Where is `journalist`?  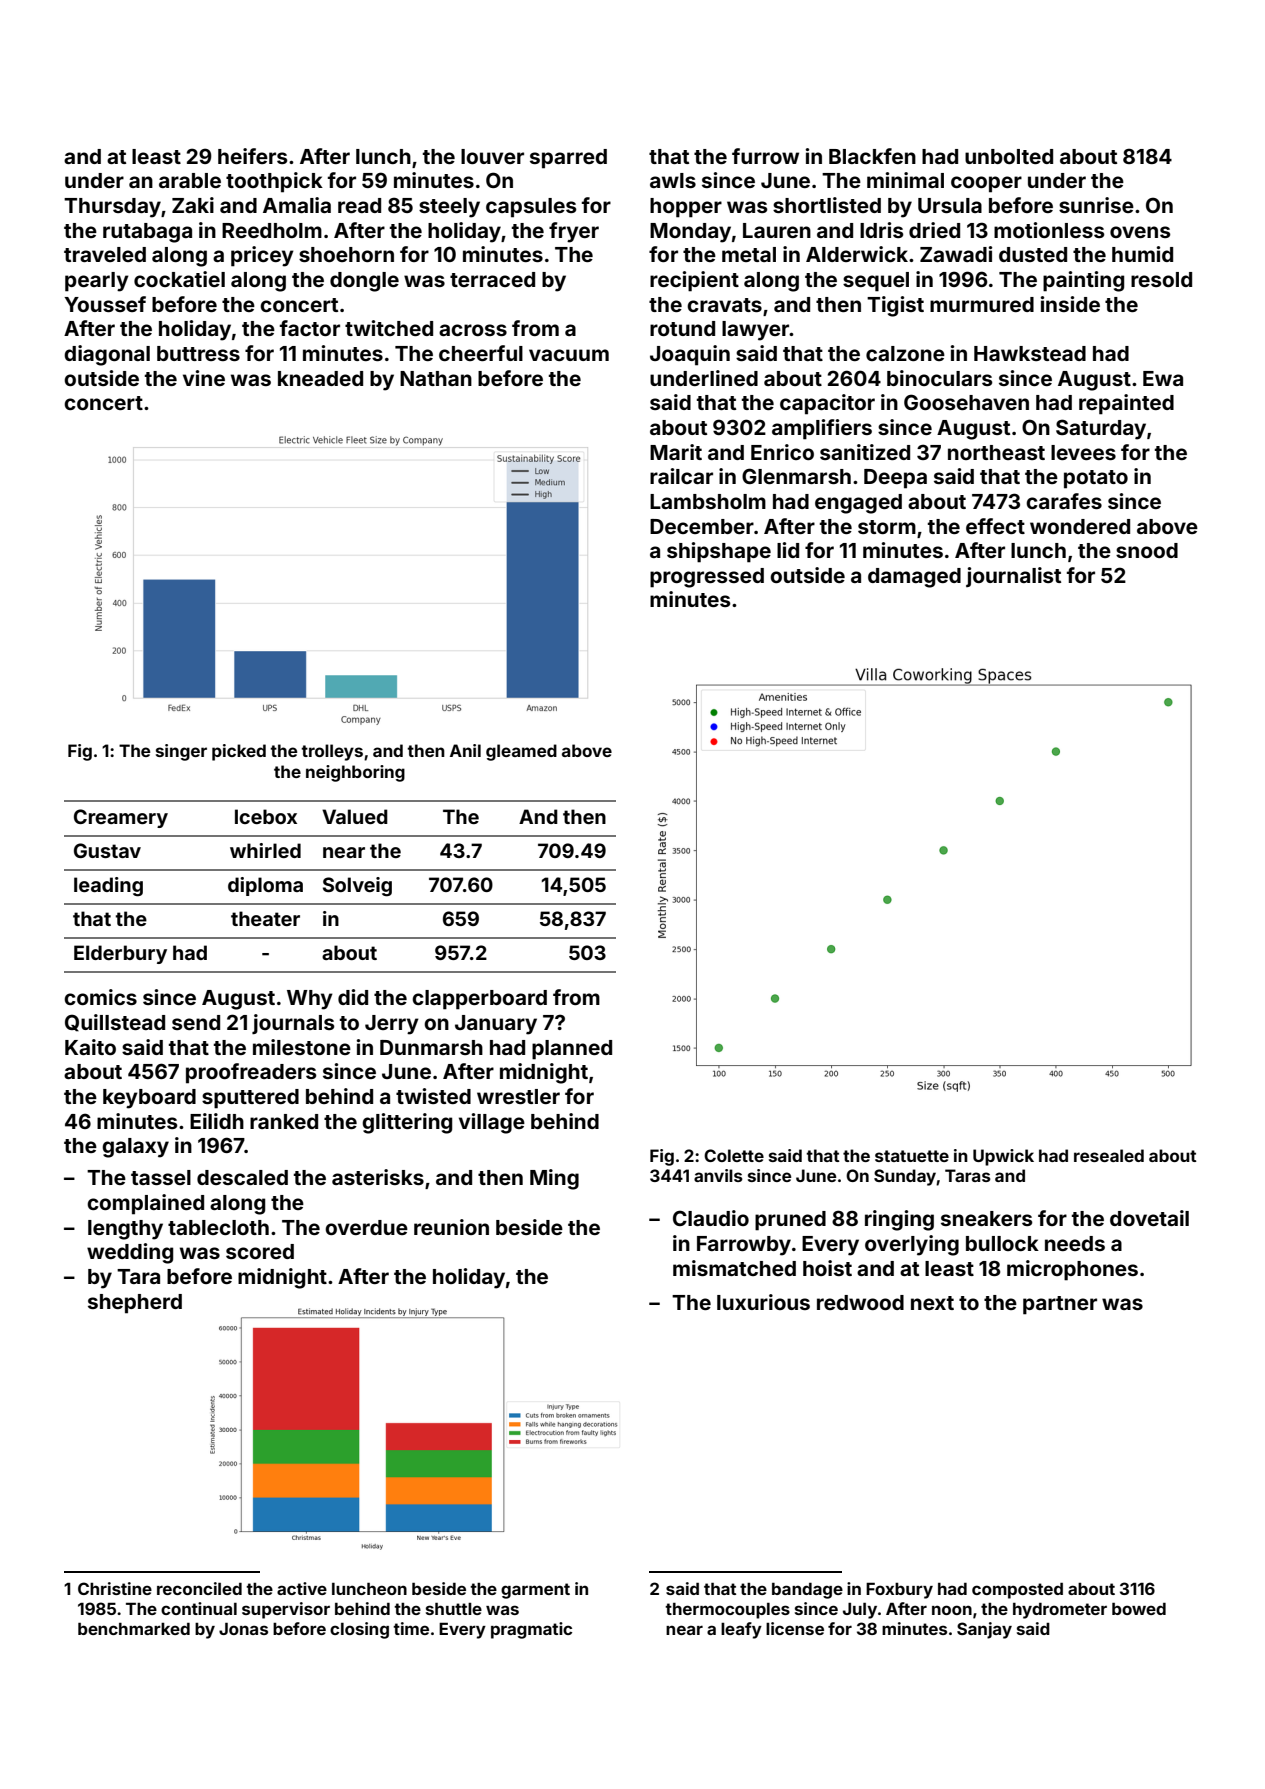 journalist is located at coordinates (1013, 577).
